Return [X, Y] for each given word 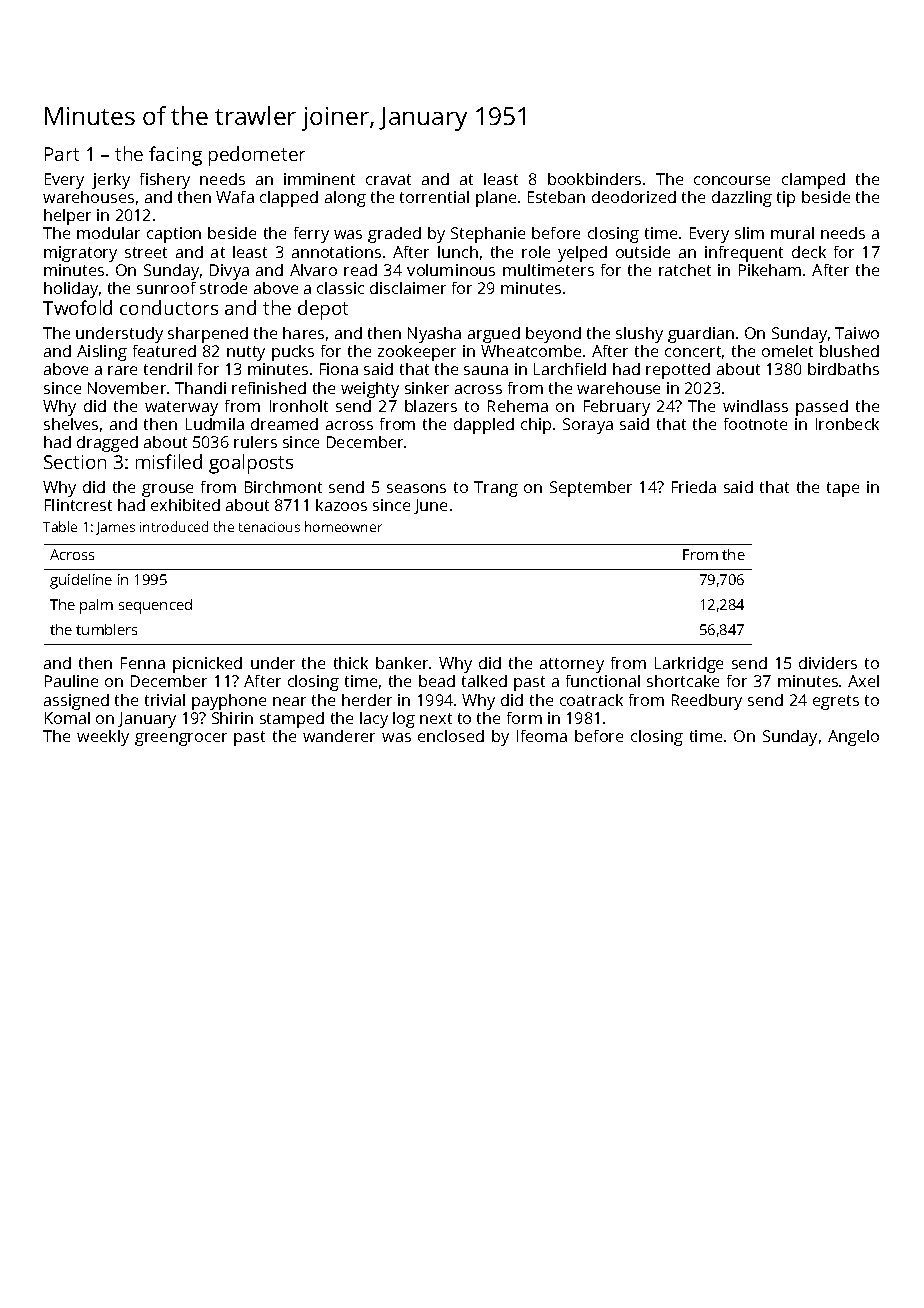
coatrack [591, 700]
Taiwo [857, 333]
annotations [336, 252]
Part [62, 154]
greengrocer [181, 739]
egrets [836, 702]
